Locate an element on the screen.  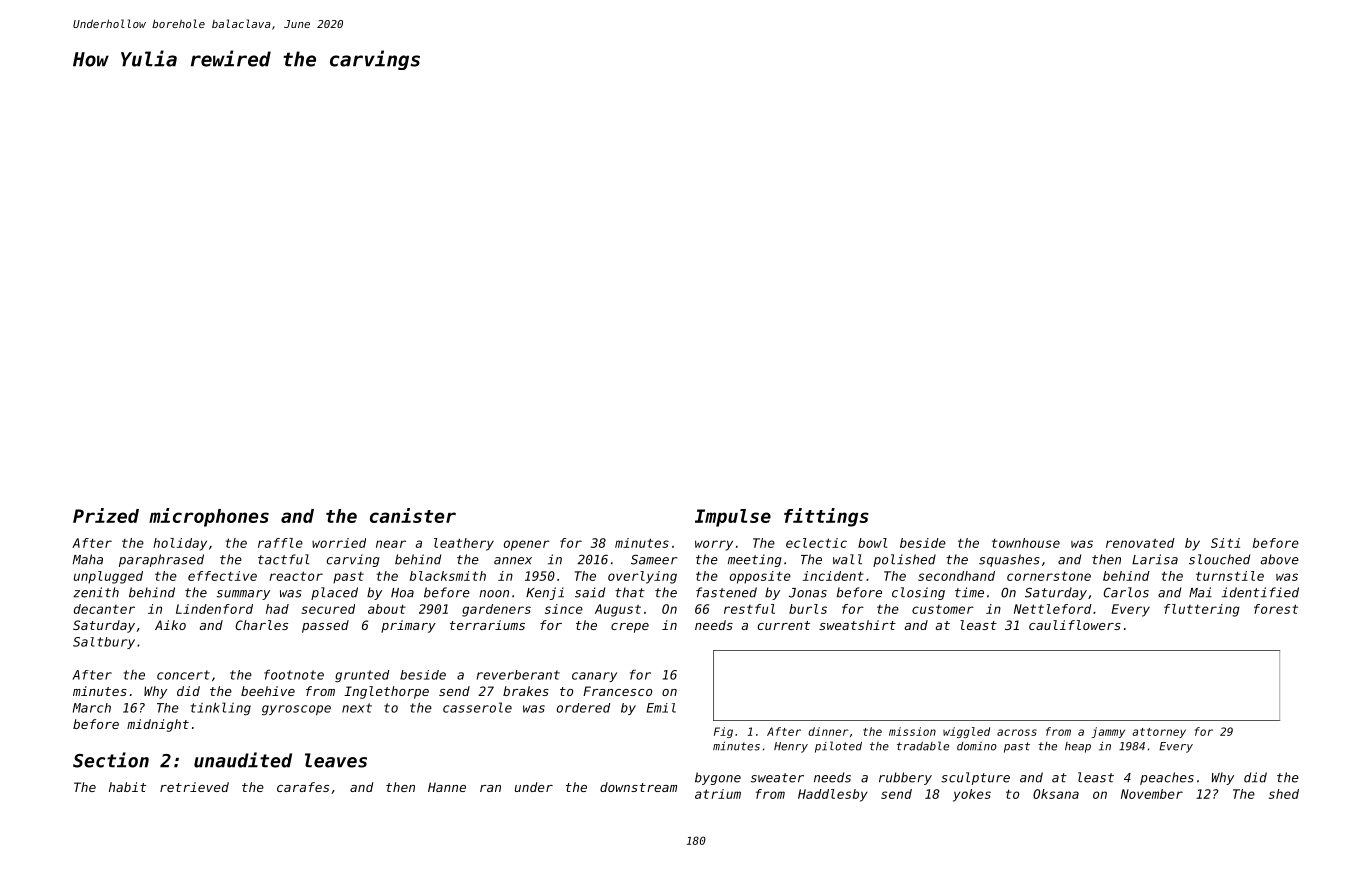
blacksmith is located at coordinates (448, 576).
